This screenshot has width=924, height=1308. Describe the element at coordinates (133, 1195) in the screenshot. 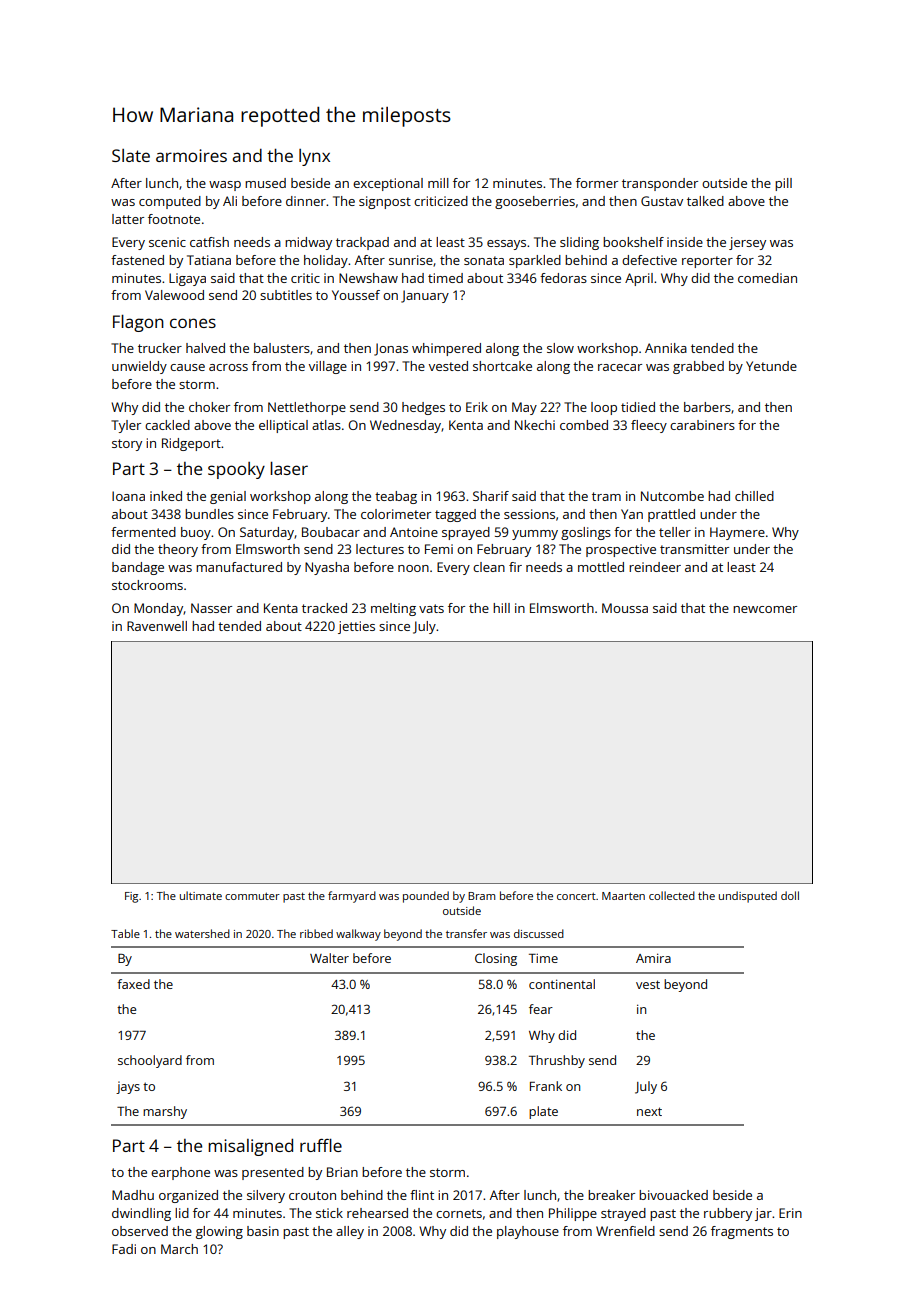

I see `Madhu` at that location.
